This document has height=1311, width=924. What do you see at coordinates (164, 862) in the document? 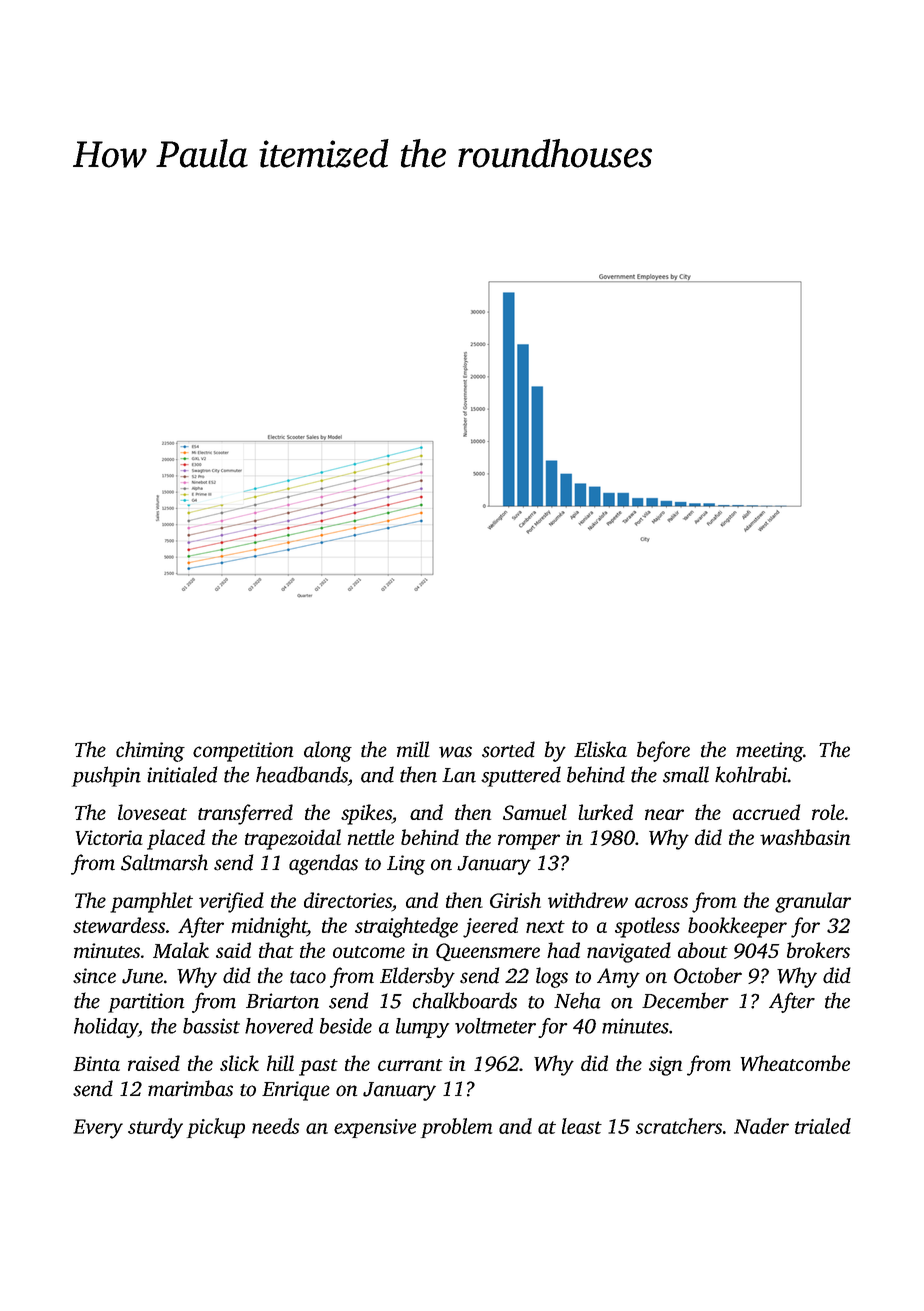
I see `Saltmarsh` at bounding box center [164, 862].
